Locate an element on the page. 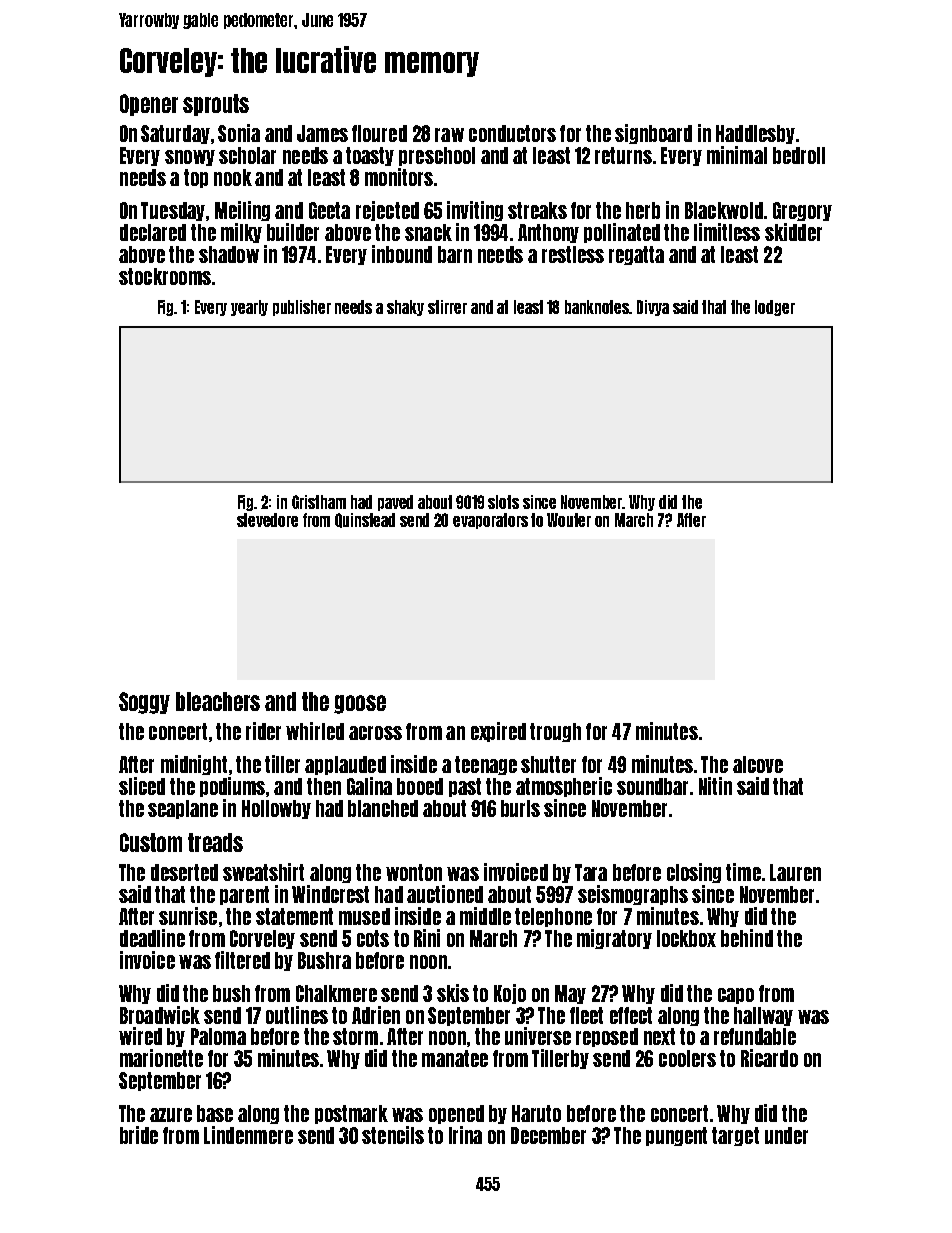 Image resolution: width=952 pixels, height=1233 pixels. conductors is located at coordinates (512, 133).
